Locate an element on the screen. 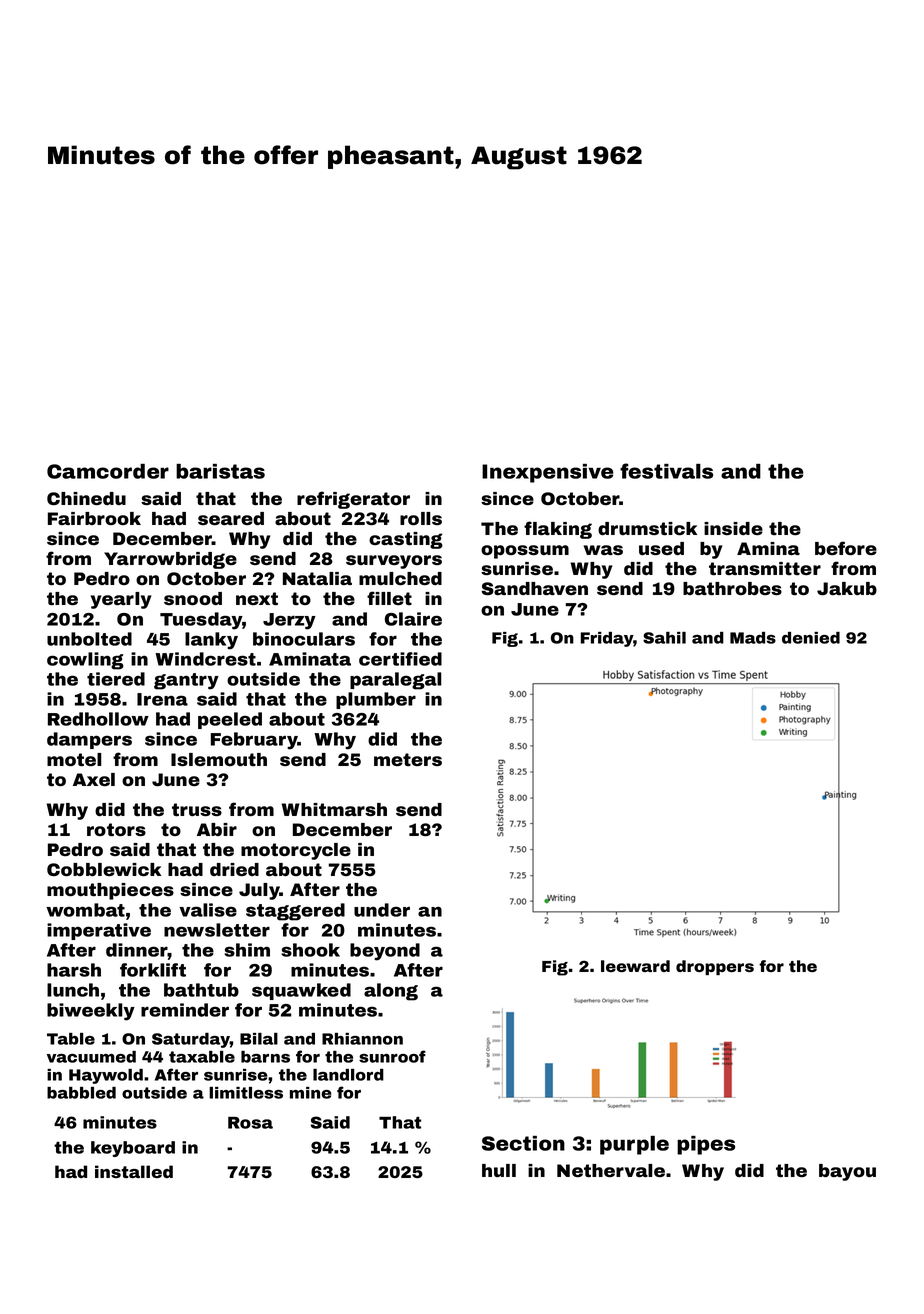 The height and width of the screenshot is (1314, 924). Whitmarsh is located at coordinates (334, 809).
